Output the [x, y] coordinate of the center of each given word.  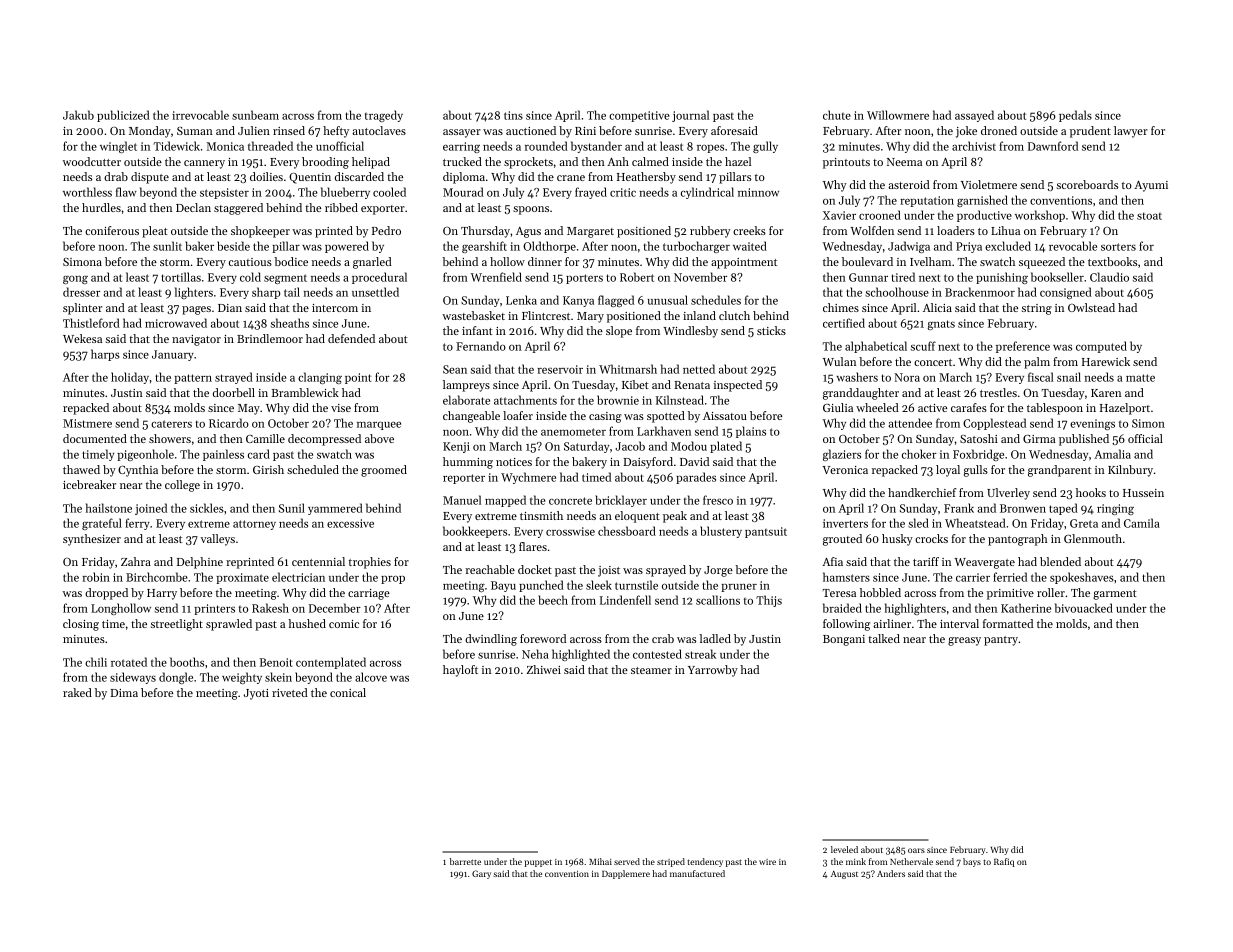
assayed [974, 116]
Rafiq [1004, 862]
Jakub [78, 115]
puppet [538, 863]
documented [95, 438]
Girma [1039, 439]
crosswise [570, 531]
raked [77, 692]
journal [690, 116]
